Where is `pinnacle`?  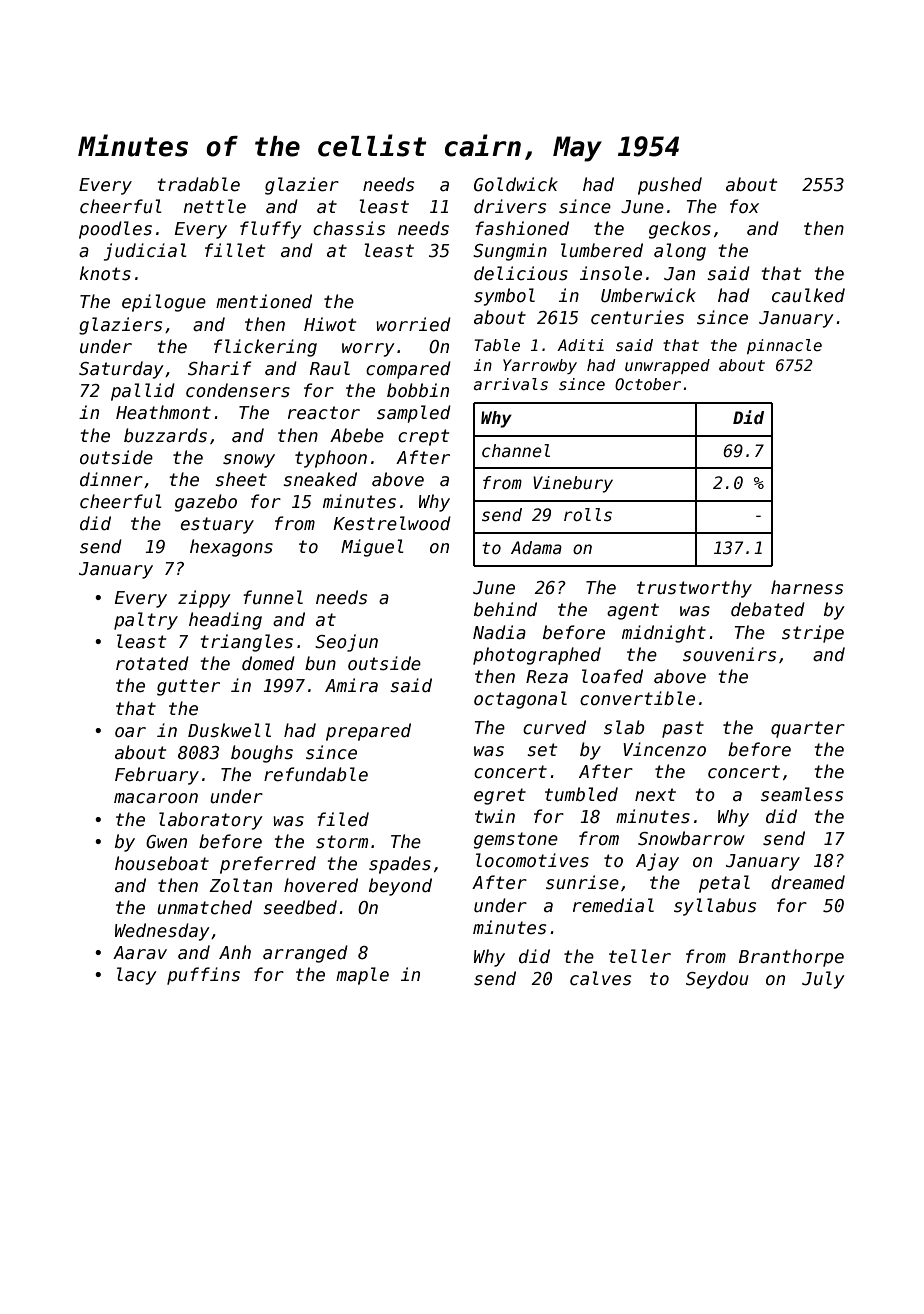
pinnacle is located at coordinates (784, 346).
